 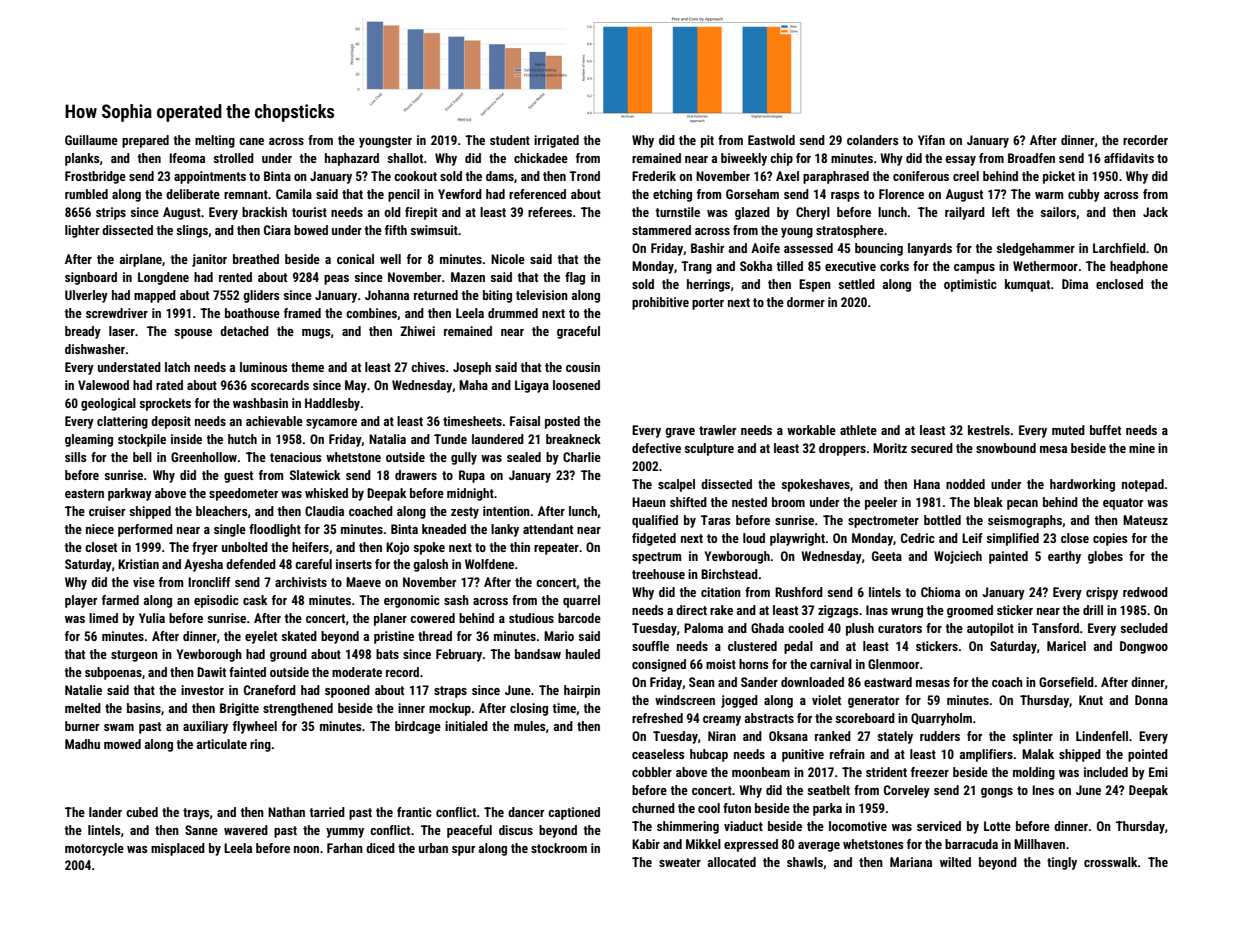 What do you see at coordinates (759, 682) in the image?
I see `Sander` at bounding box center [759, 682].
